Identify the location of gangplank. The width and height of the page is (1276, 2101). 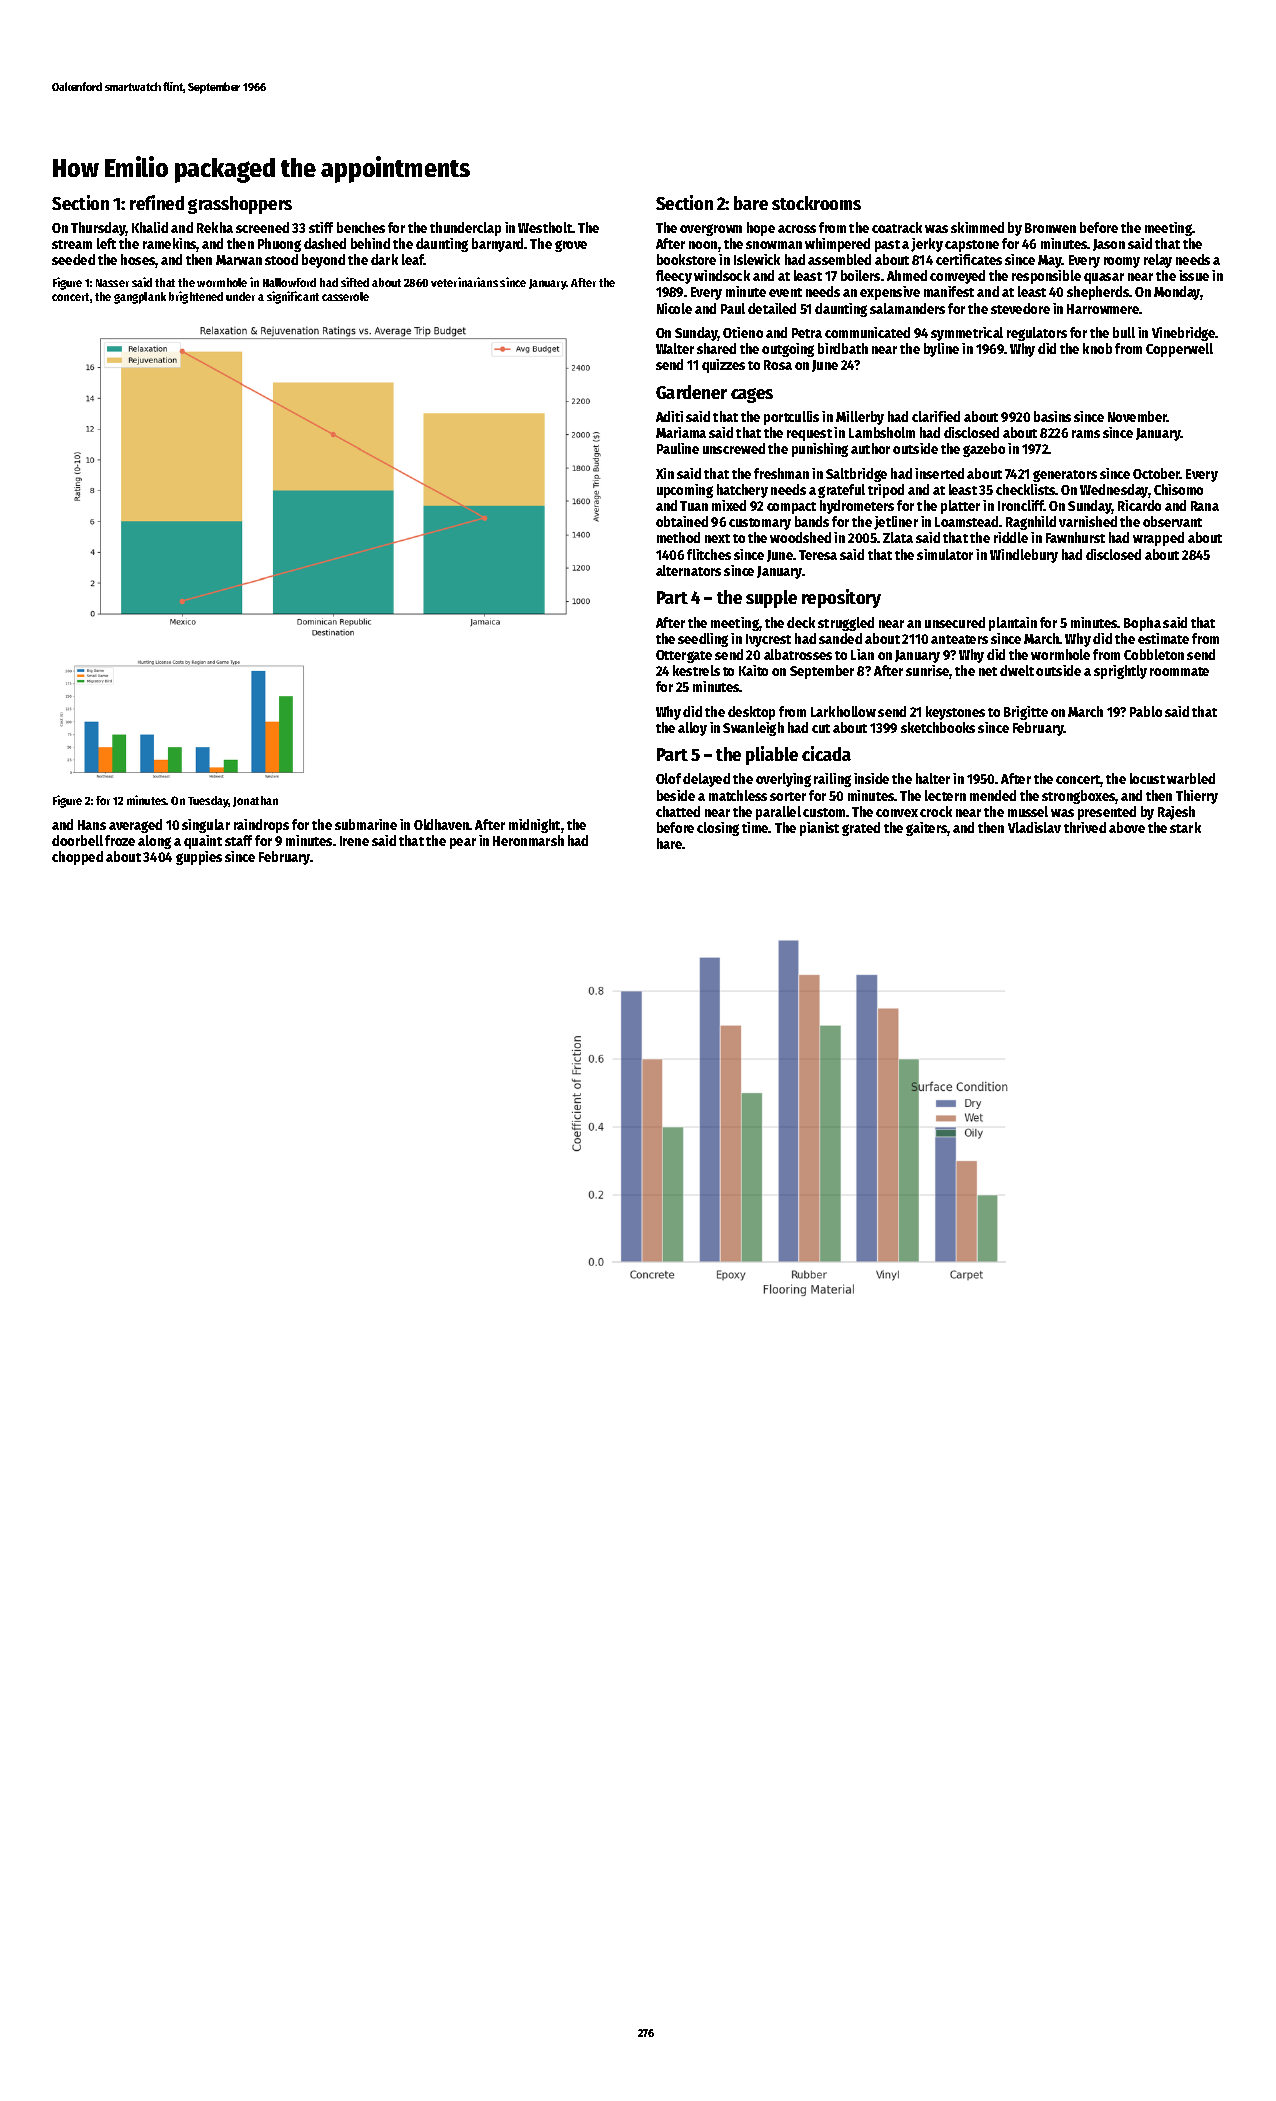
(140, 298).
